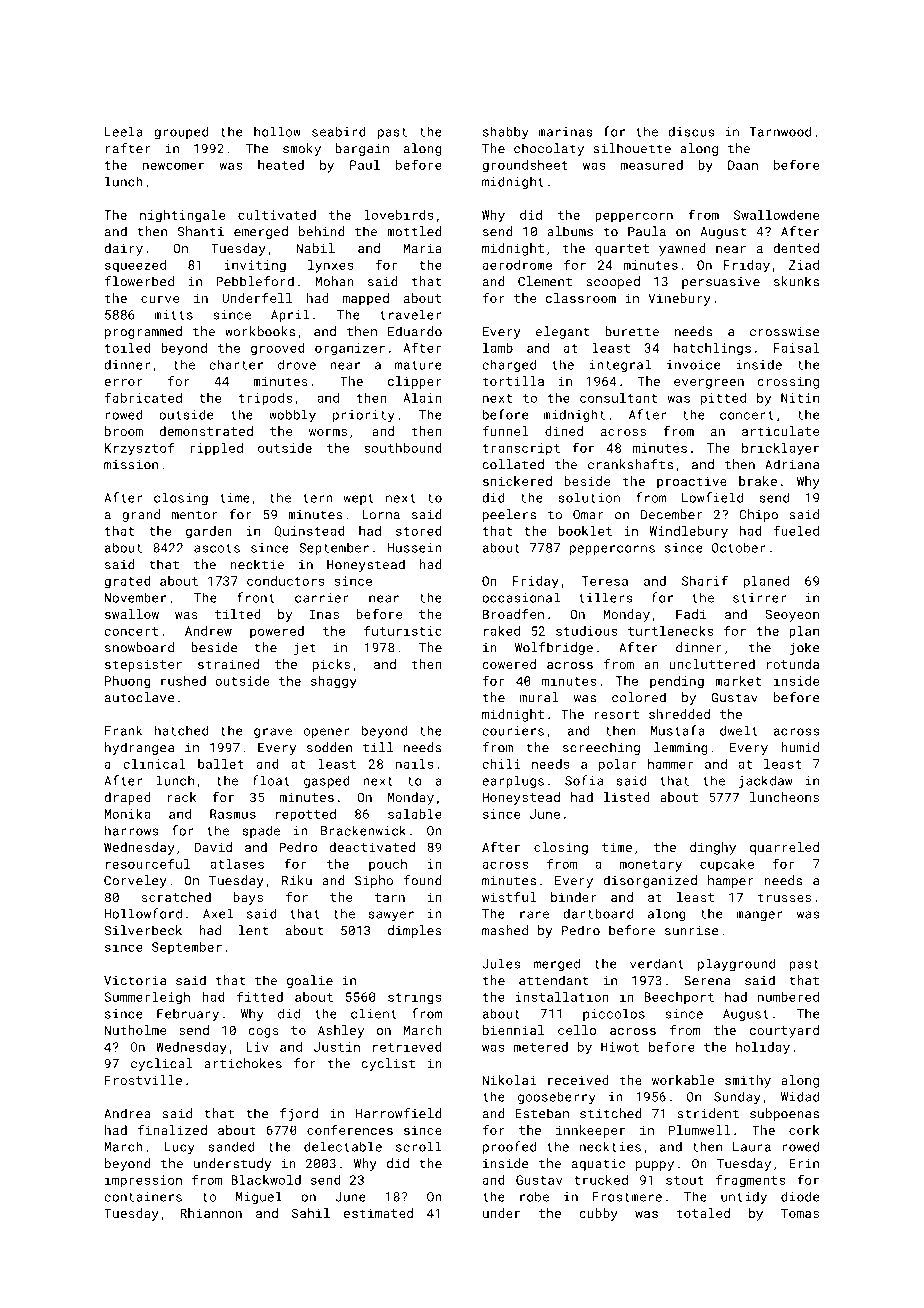  What do you see at coordinates (127, 348) in the screenshot?
I see `toiled` at bounding box center [127, 348].
